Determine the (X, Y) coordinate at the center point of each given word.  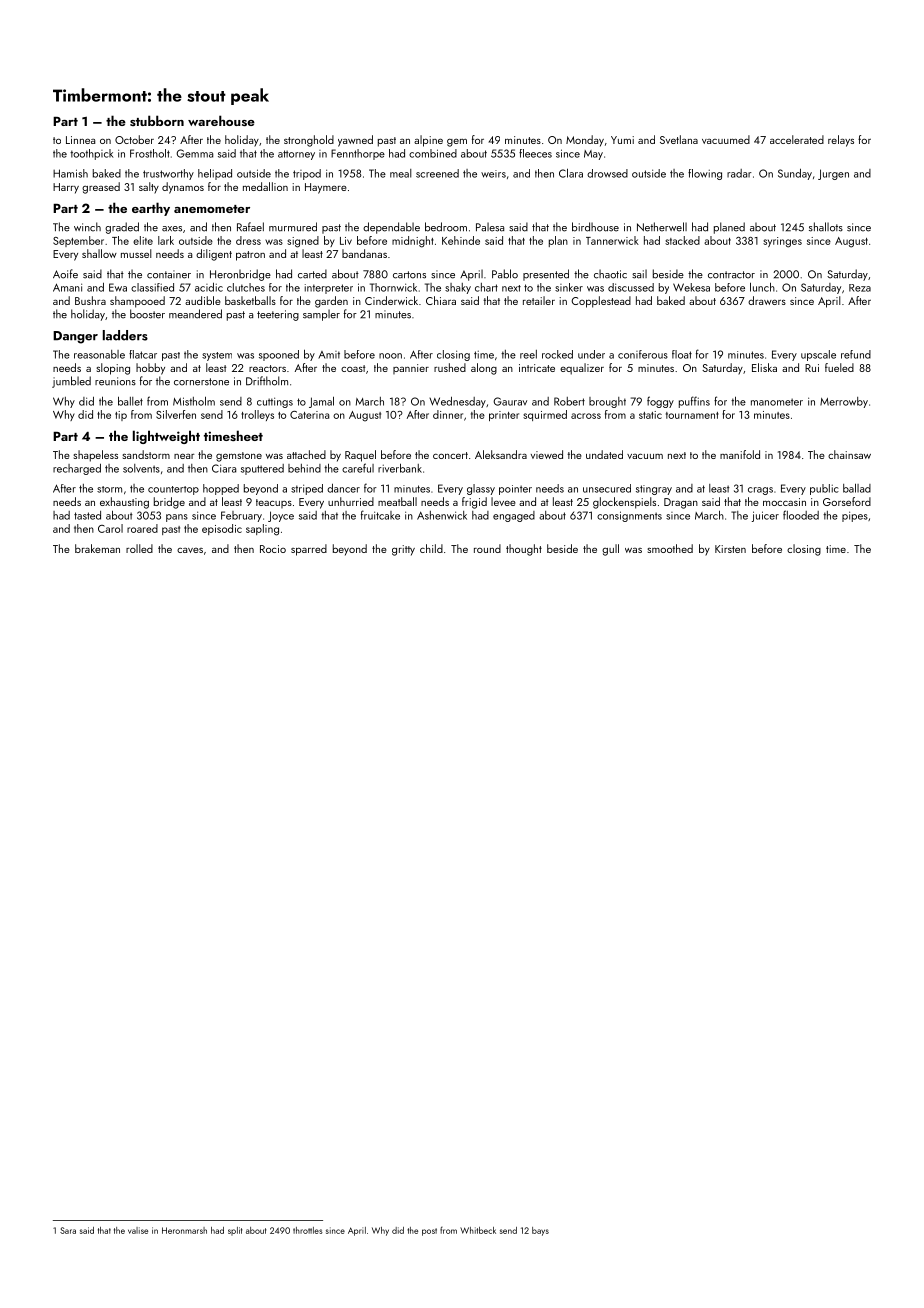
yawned (355, 141)
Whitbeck (478, 1230)
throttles (308, 1230)
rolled (139, 548)
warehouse (221, 120)
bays (540, 1231)
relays (841, 141)
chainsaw (849, 454)
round (487, 548)
